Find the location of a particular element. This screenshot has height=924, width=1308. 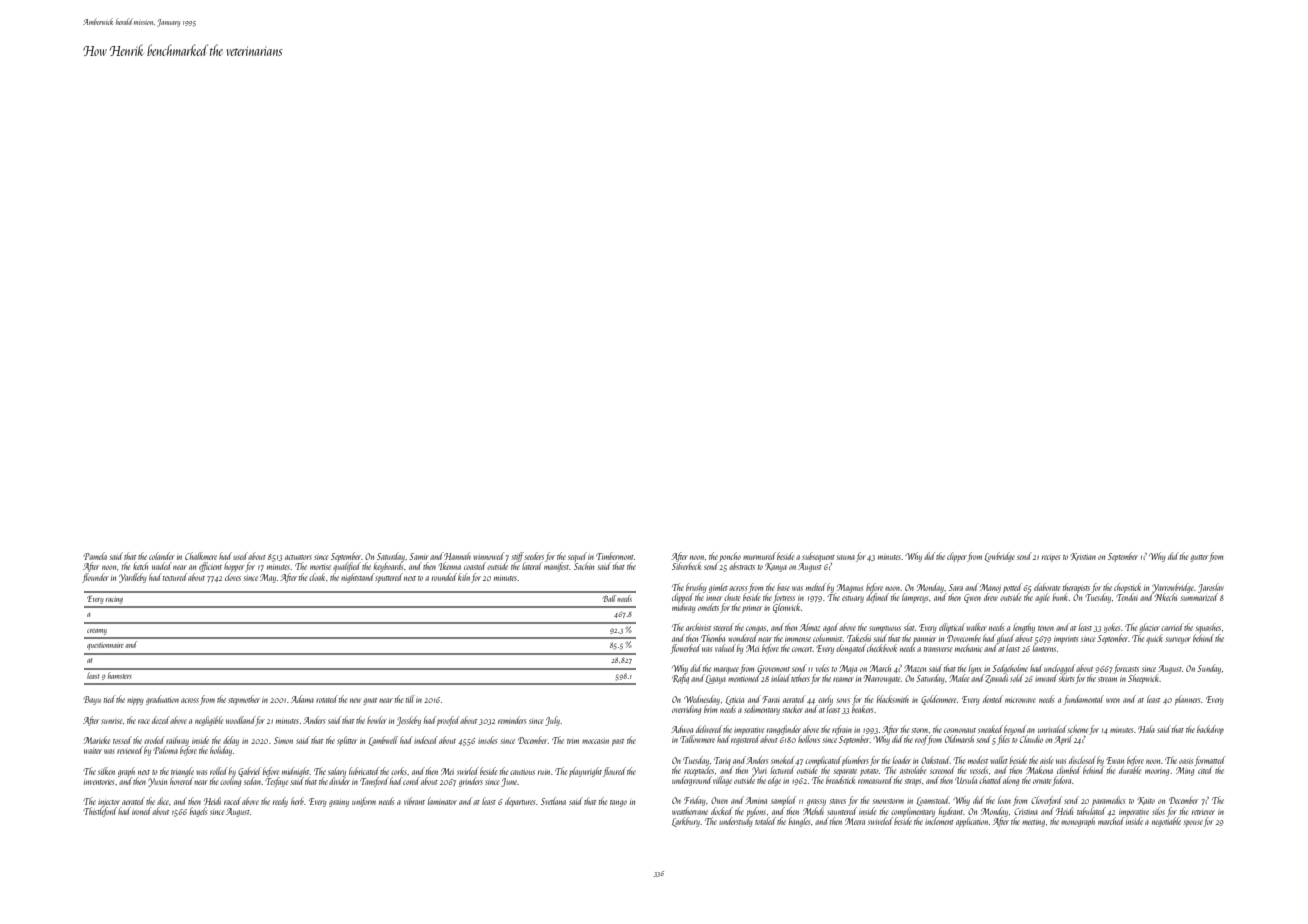

creamy is located at coordinates (97, 632).
